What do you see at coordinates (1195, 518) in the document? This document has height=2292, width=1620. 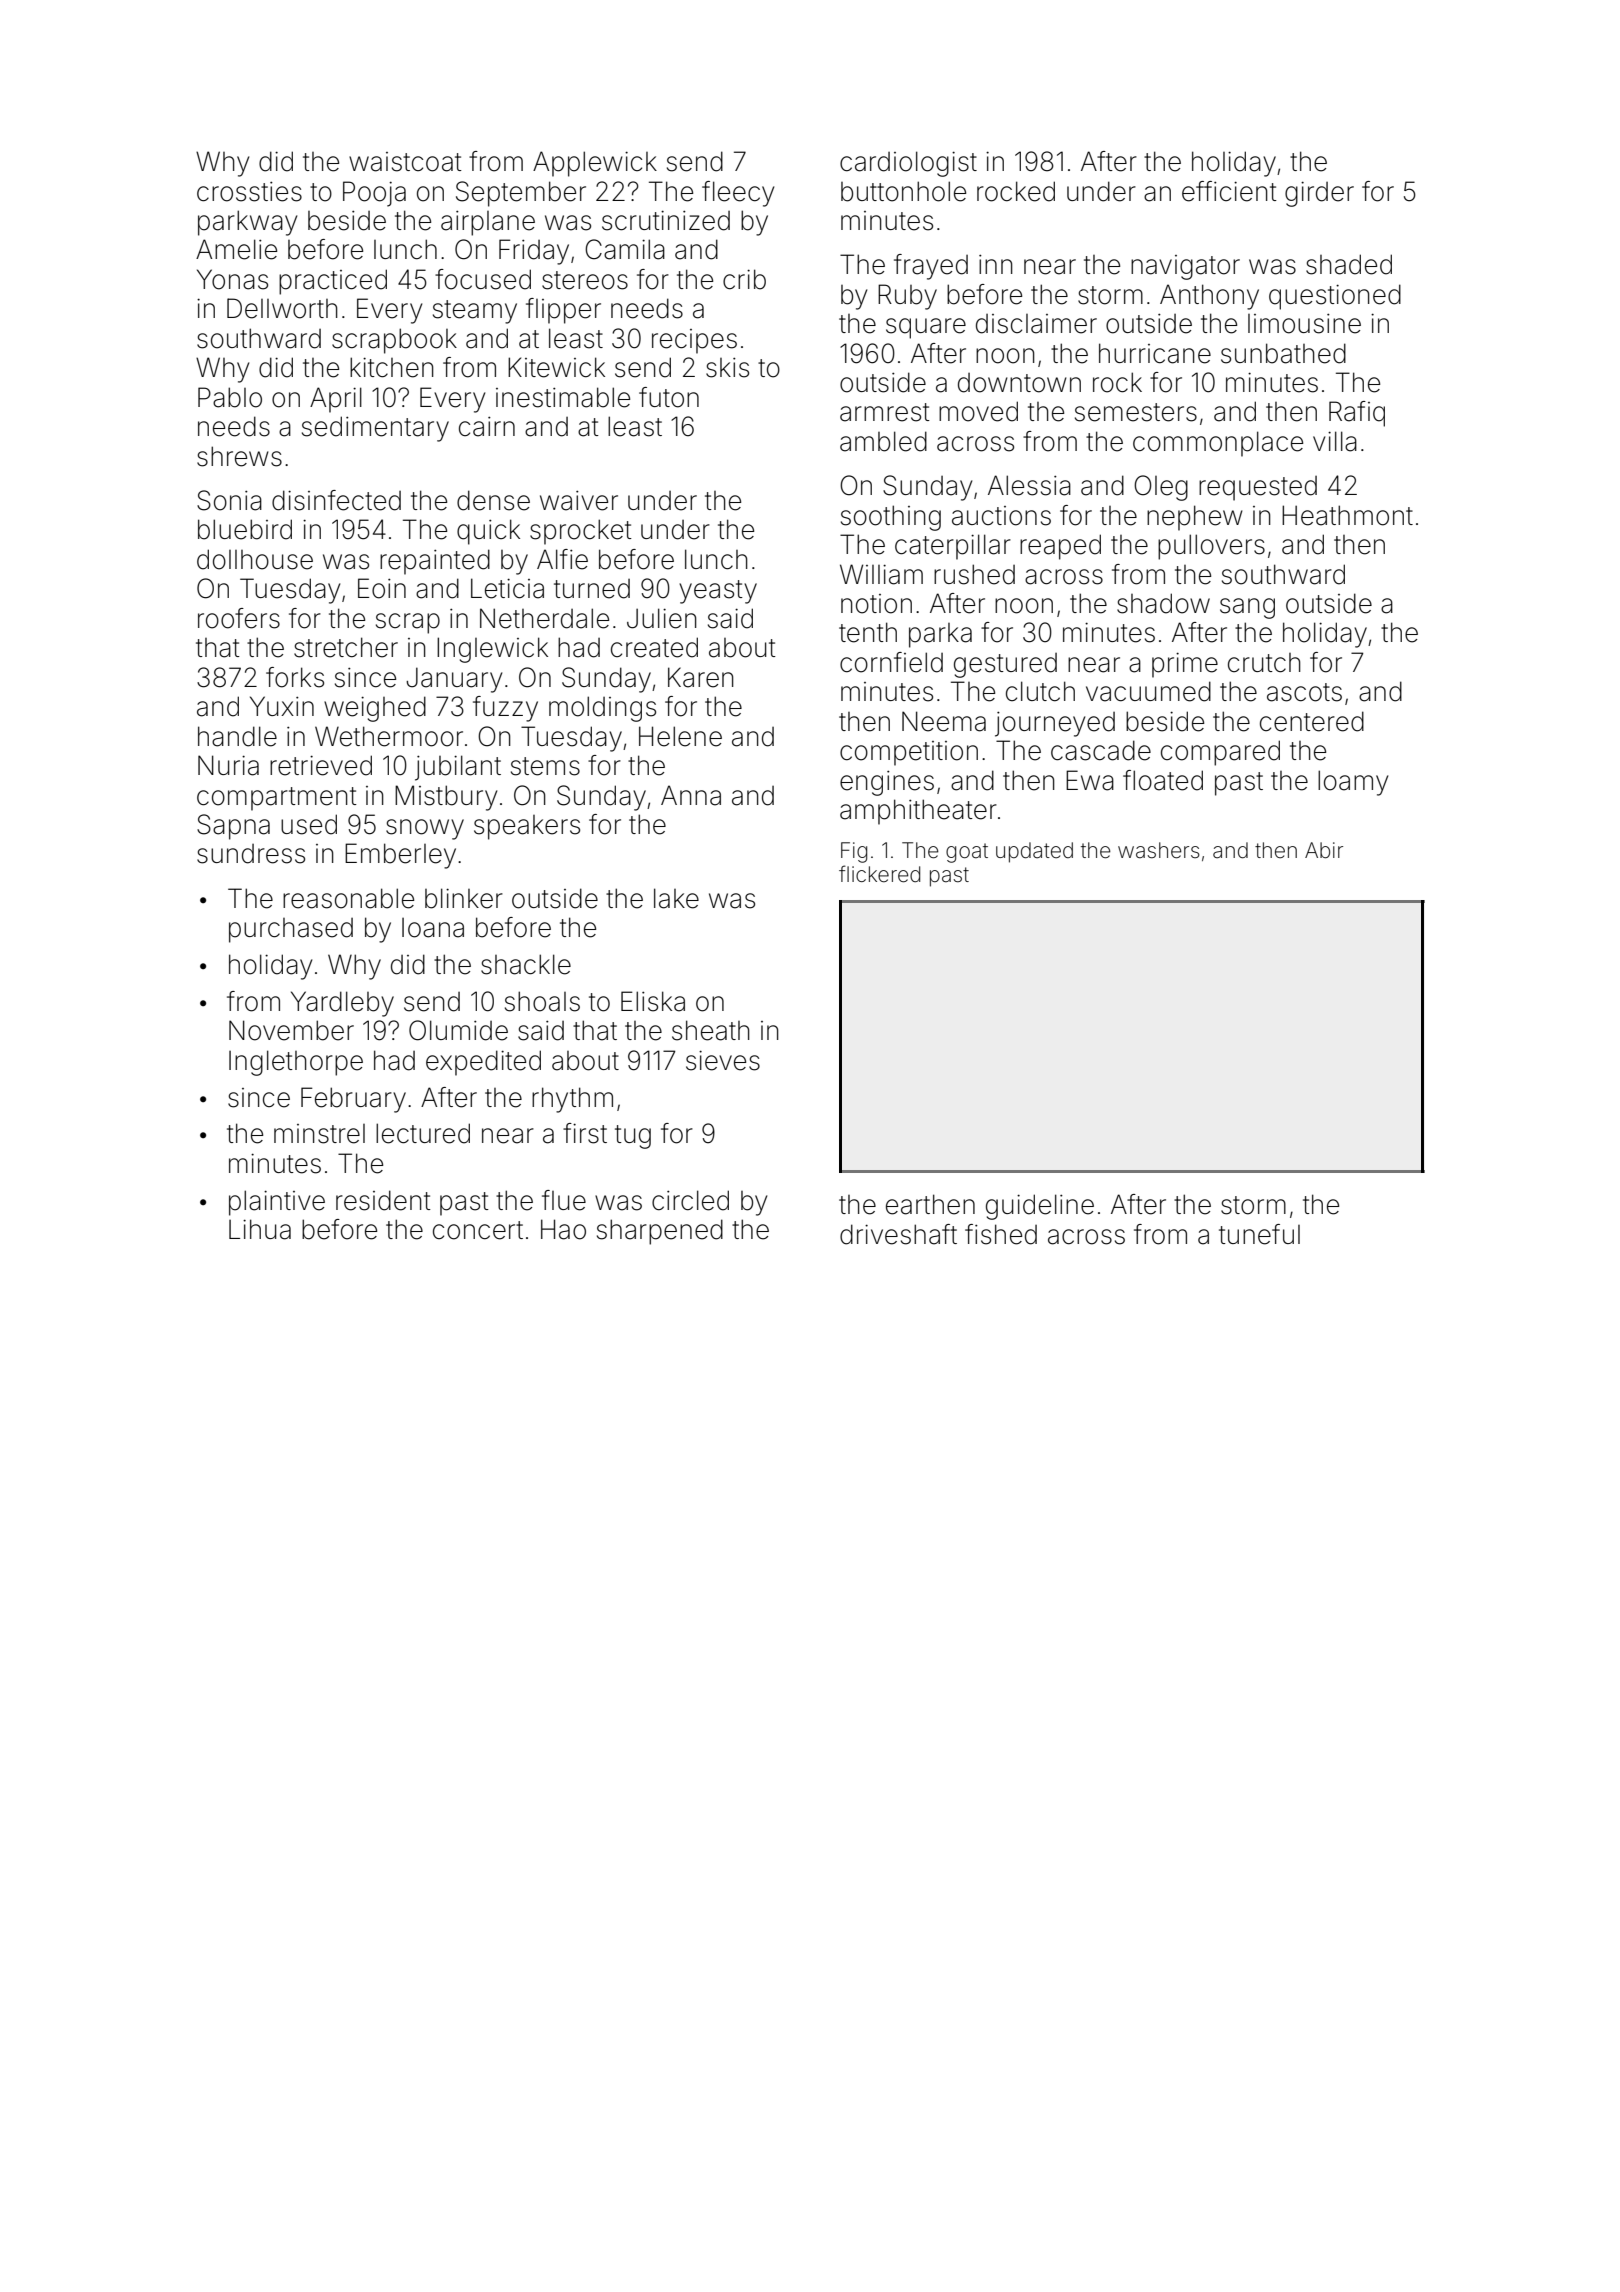 I see `nephew` at bounding box center [1195, 518].
